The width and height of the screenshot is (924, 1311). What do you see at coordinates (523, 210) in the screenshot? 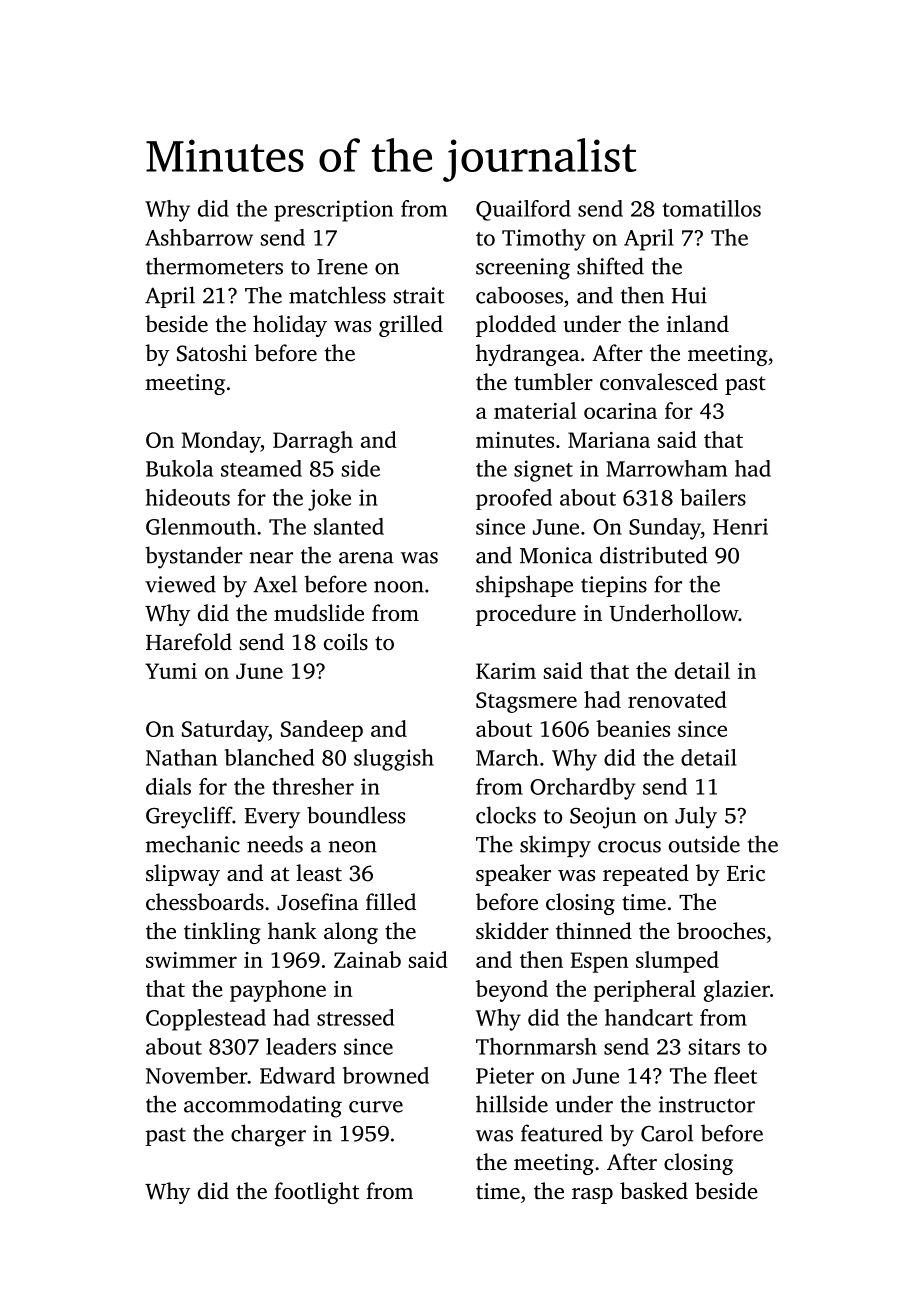
I see `Quailford` at bounding box center [523, 210].
